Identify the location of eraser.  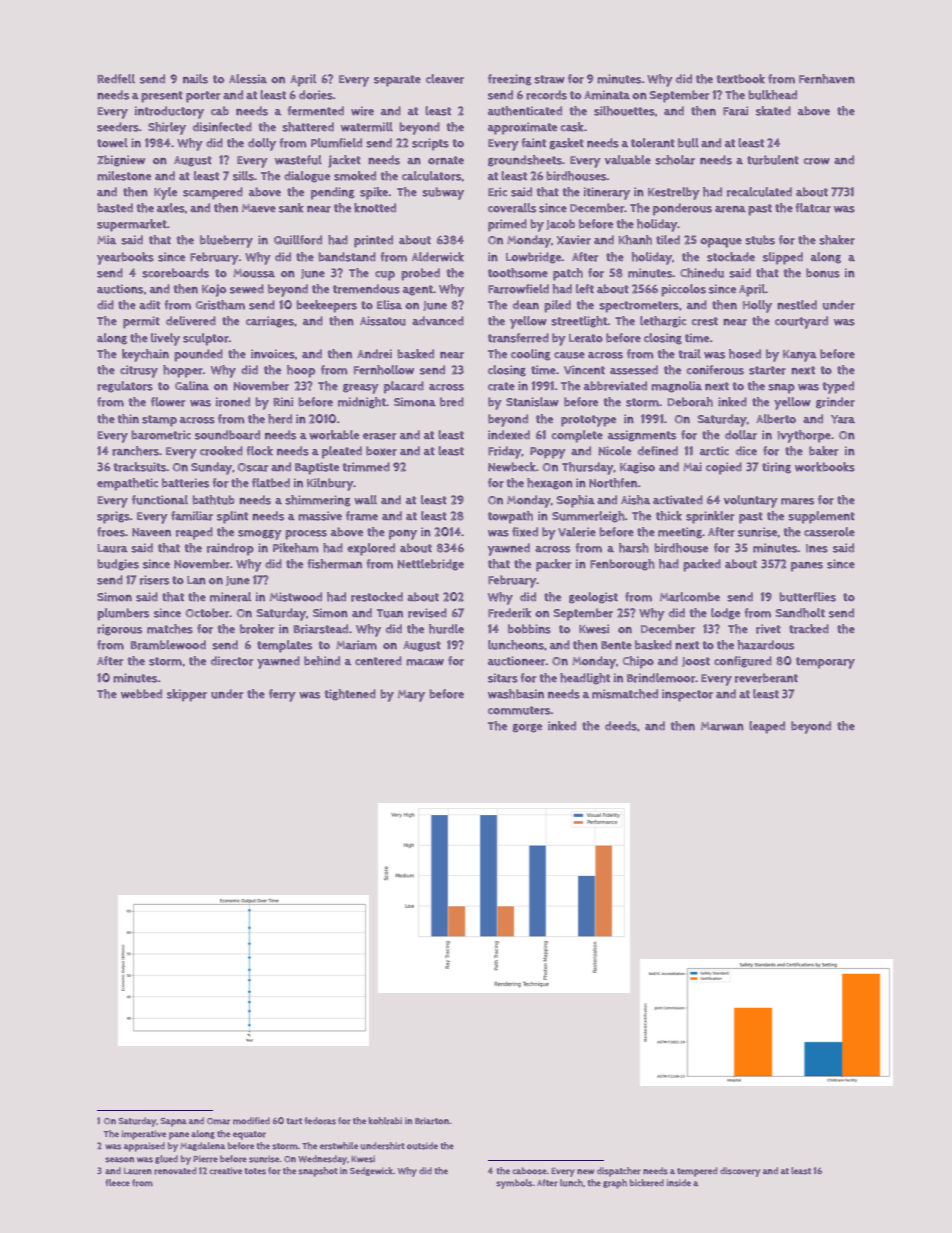
(379, 436).
